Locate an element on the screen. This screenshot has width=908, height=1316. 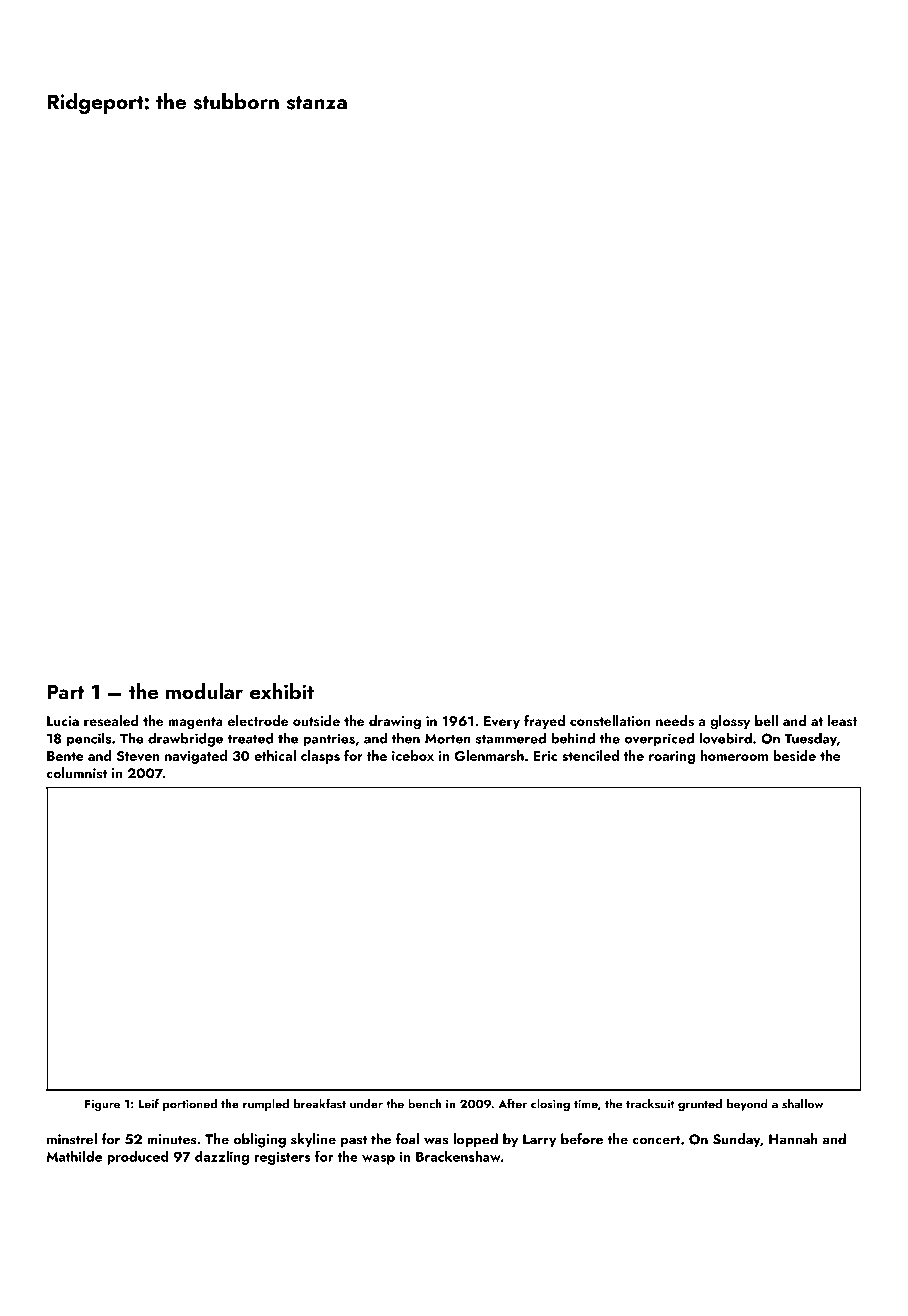
columnist is located at coordinates (76, 773).
